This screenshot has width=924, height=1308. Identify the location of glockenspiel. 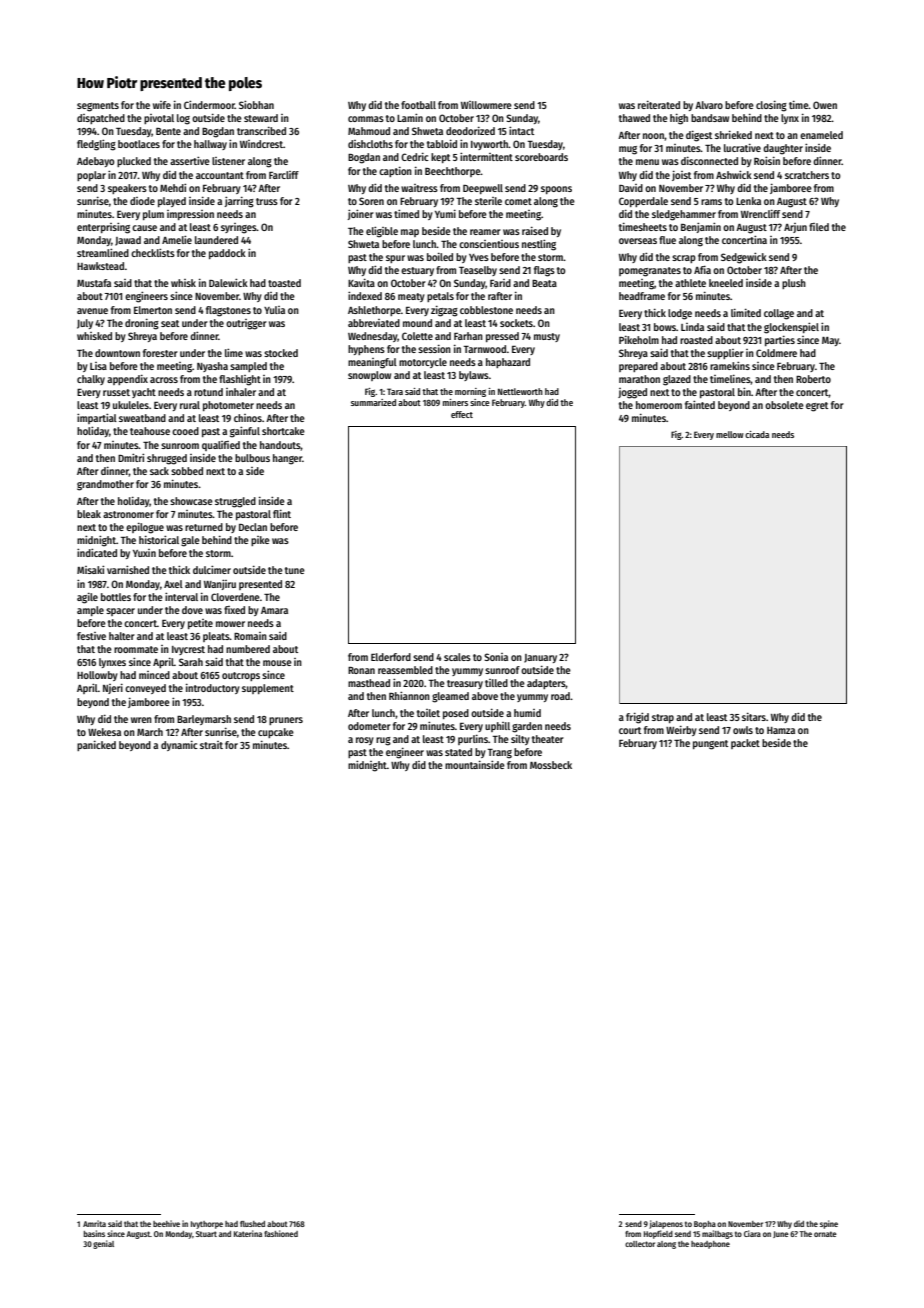
(791, 328).
